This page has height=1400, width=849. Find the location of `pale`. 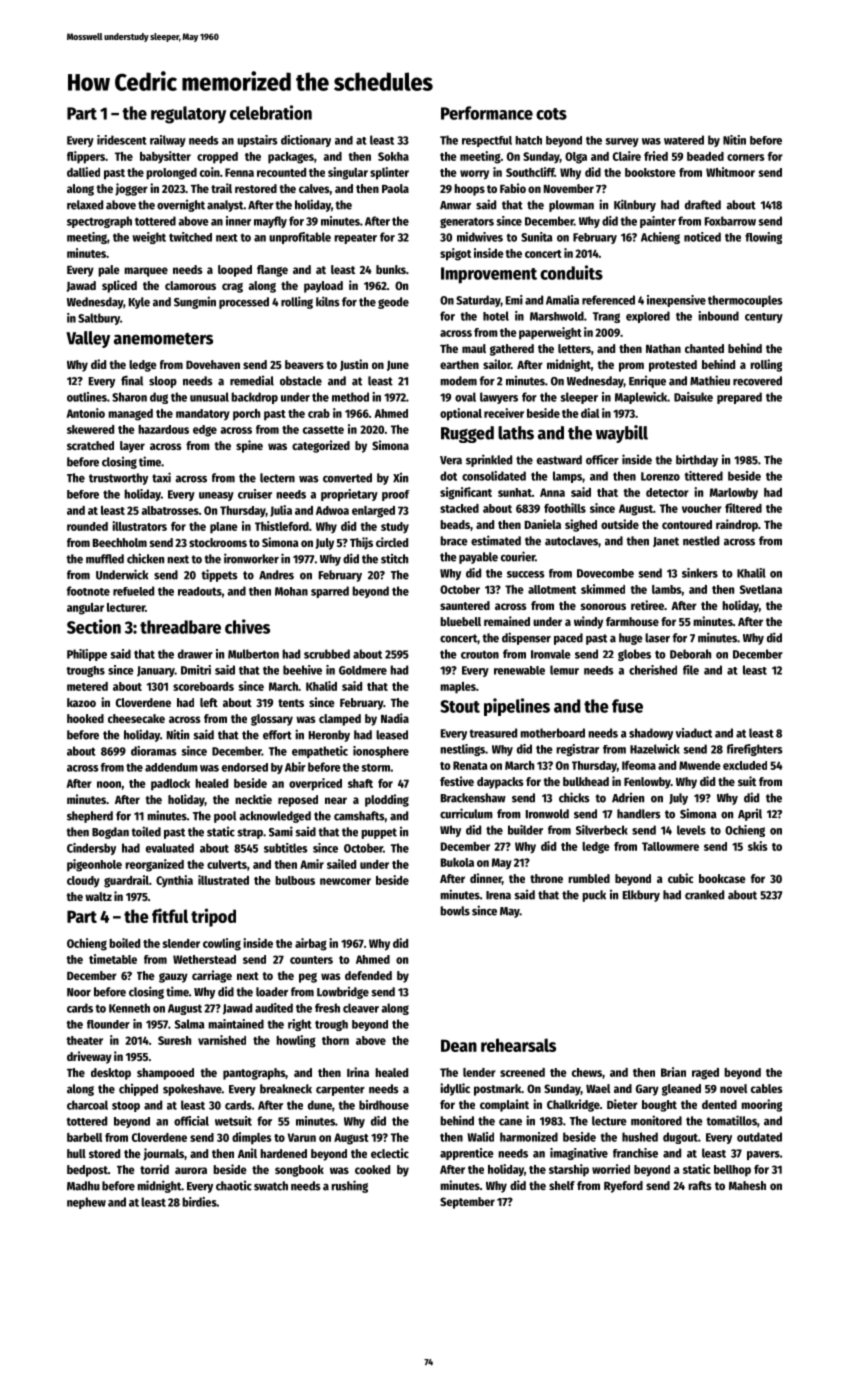

pale is located at coordinates (109, 271).
